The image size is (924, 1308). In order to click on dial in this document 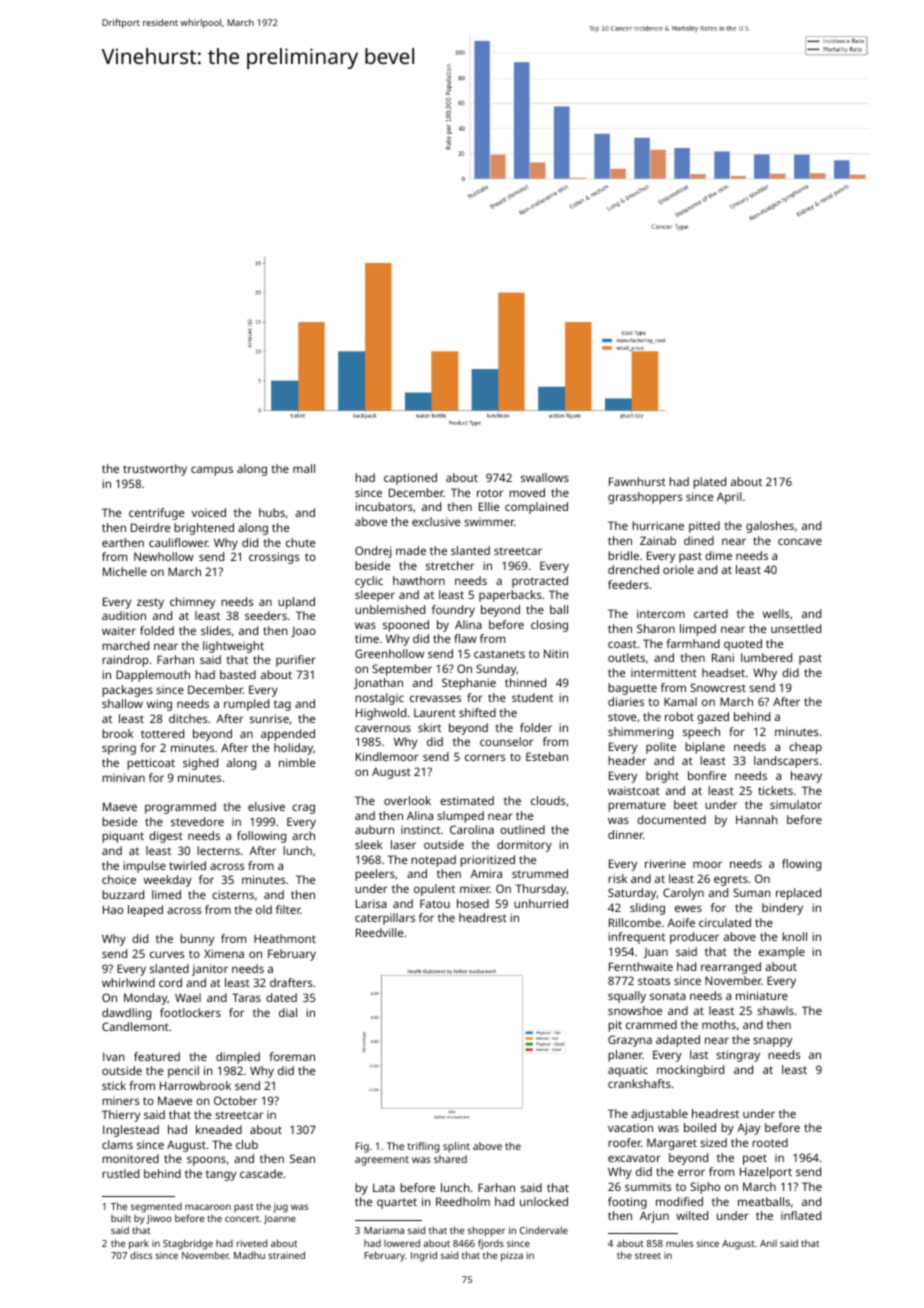, I will do `click(288, 1012)`.
